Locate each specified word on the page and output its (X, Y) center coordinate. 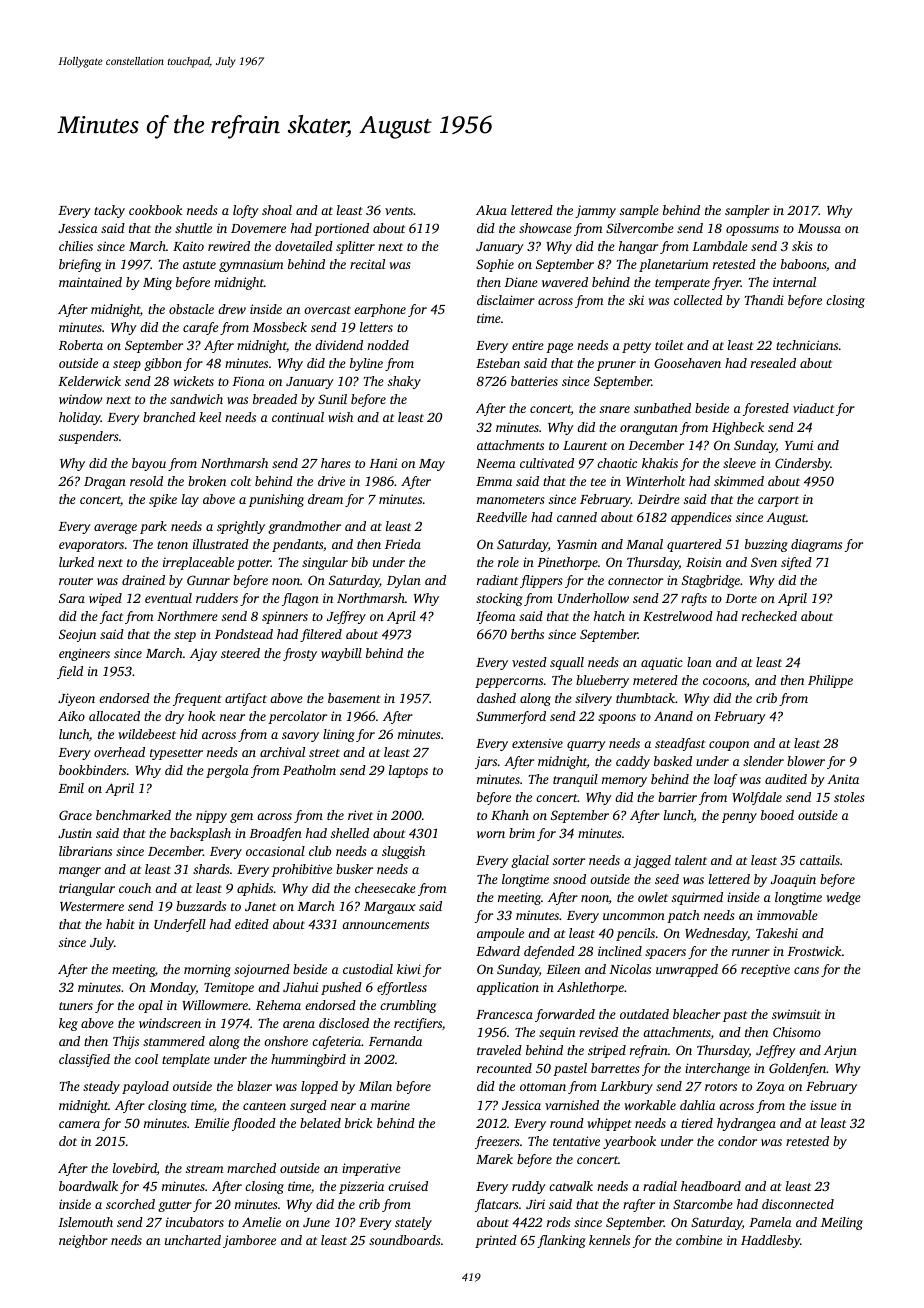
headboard (711, 1186)
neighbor (83, 1241)
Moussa (819, 228)
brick (358, 1123)
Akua (491, 210)
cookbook (155, 210)
